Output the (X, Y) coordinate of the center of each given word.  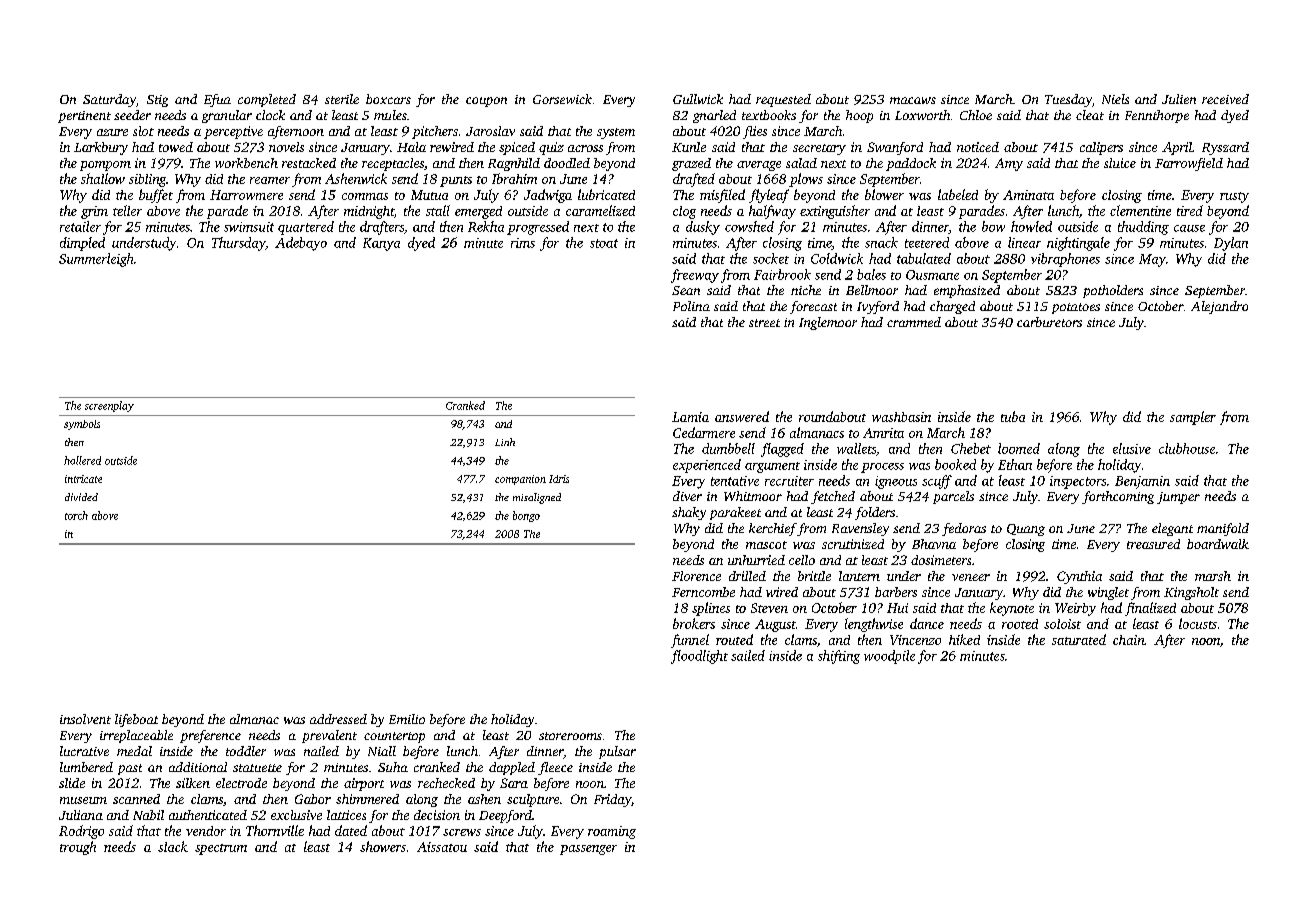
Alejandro (1219, 307)
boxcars (388, 99)
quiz (551, 148)
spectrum (221, 849)
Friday (612, 800)
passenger (588, 850)
